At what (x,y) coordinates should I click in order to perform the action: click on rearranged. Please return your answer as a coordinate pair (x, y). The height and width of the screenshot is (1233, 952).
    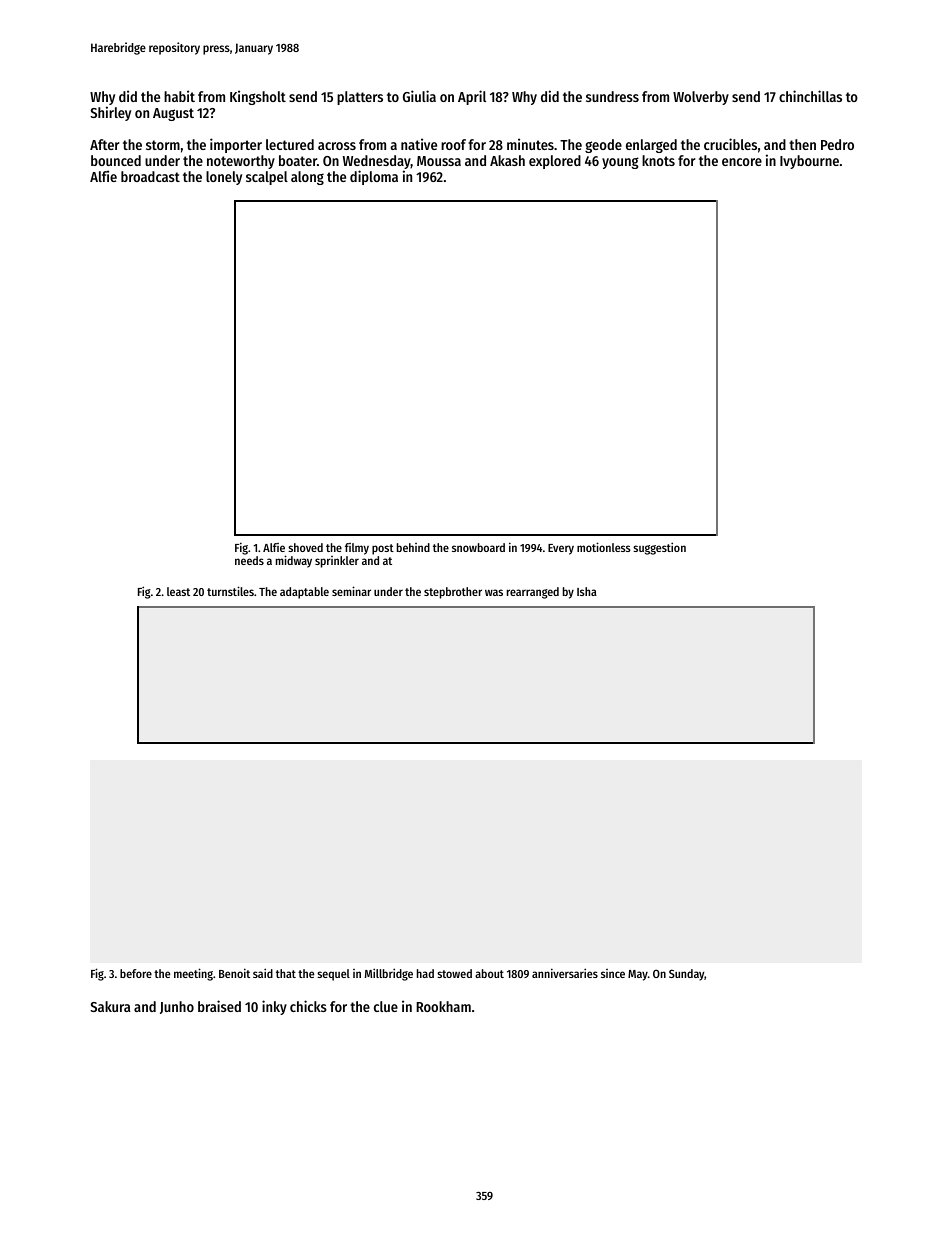
    Looking at the image, I should click on (533, 593).
